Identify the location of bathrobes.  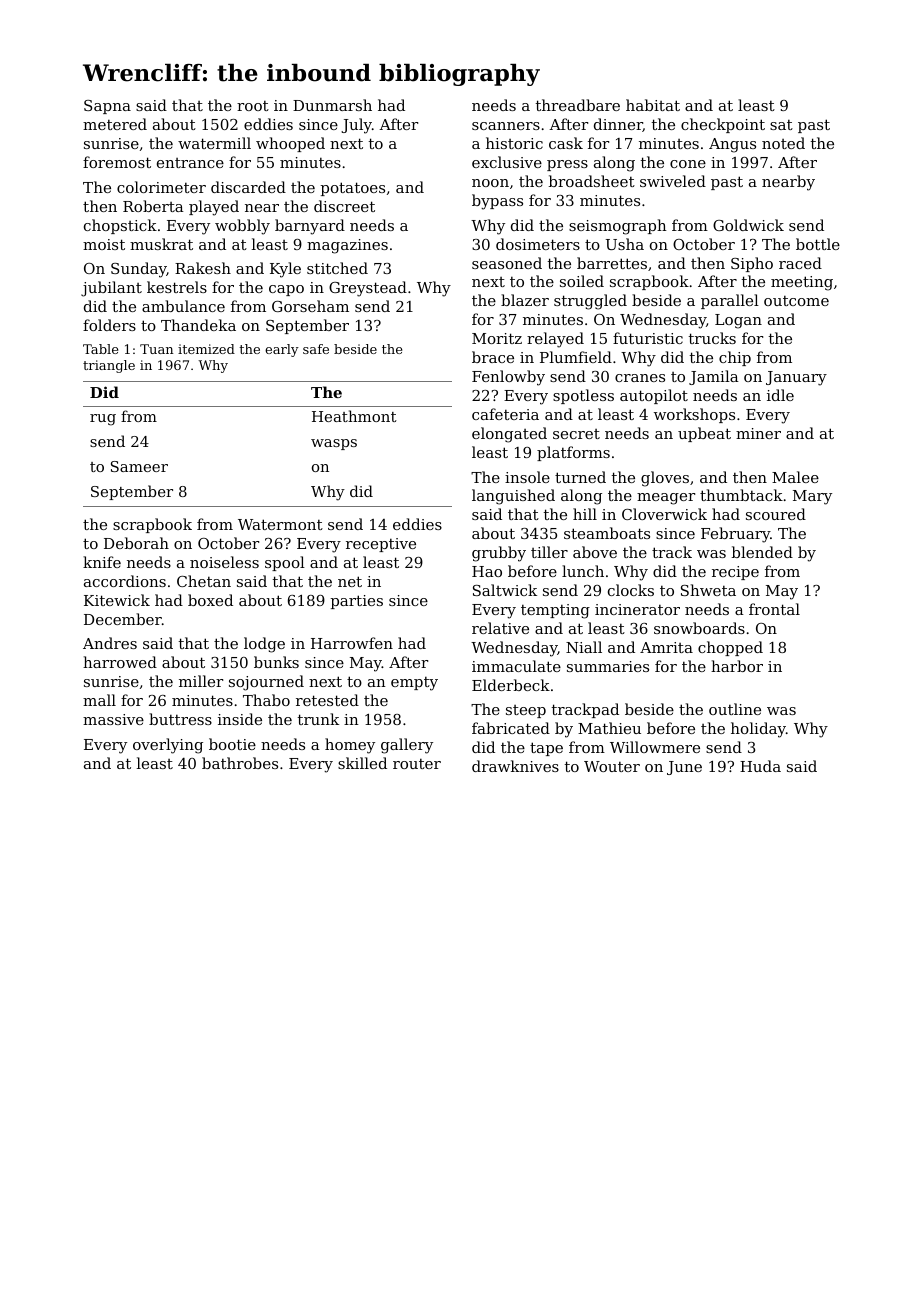
(240, 763).
